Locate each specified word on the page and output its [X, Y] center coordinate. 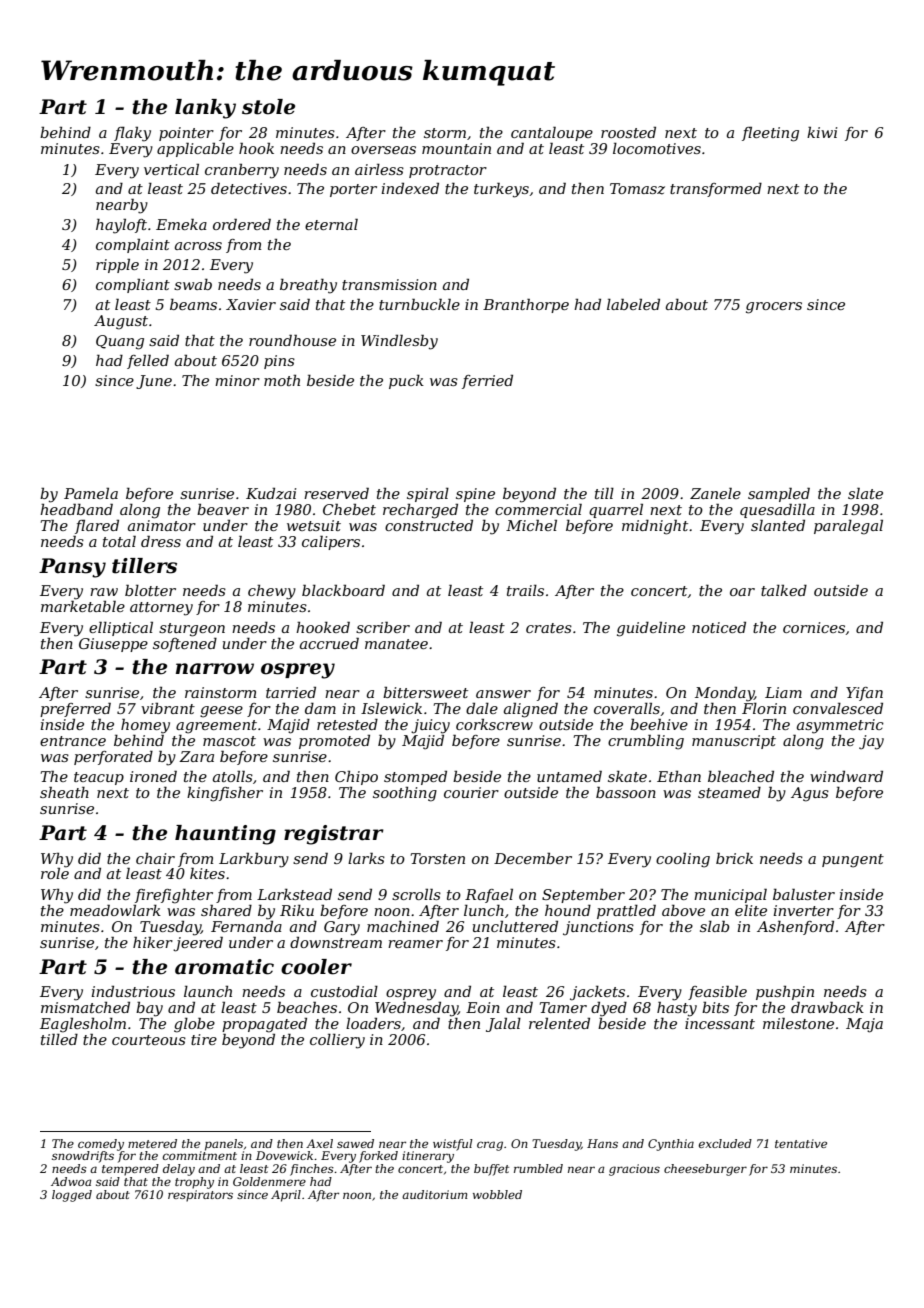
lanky [205, 109]
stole [268, 107]
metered [152, 1143]
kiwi [822, 132]
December [533, 858]
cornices [814, 627]
